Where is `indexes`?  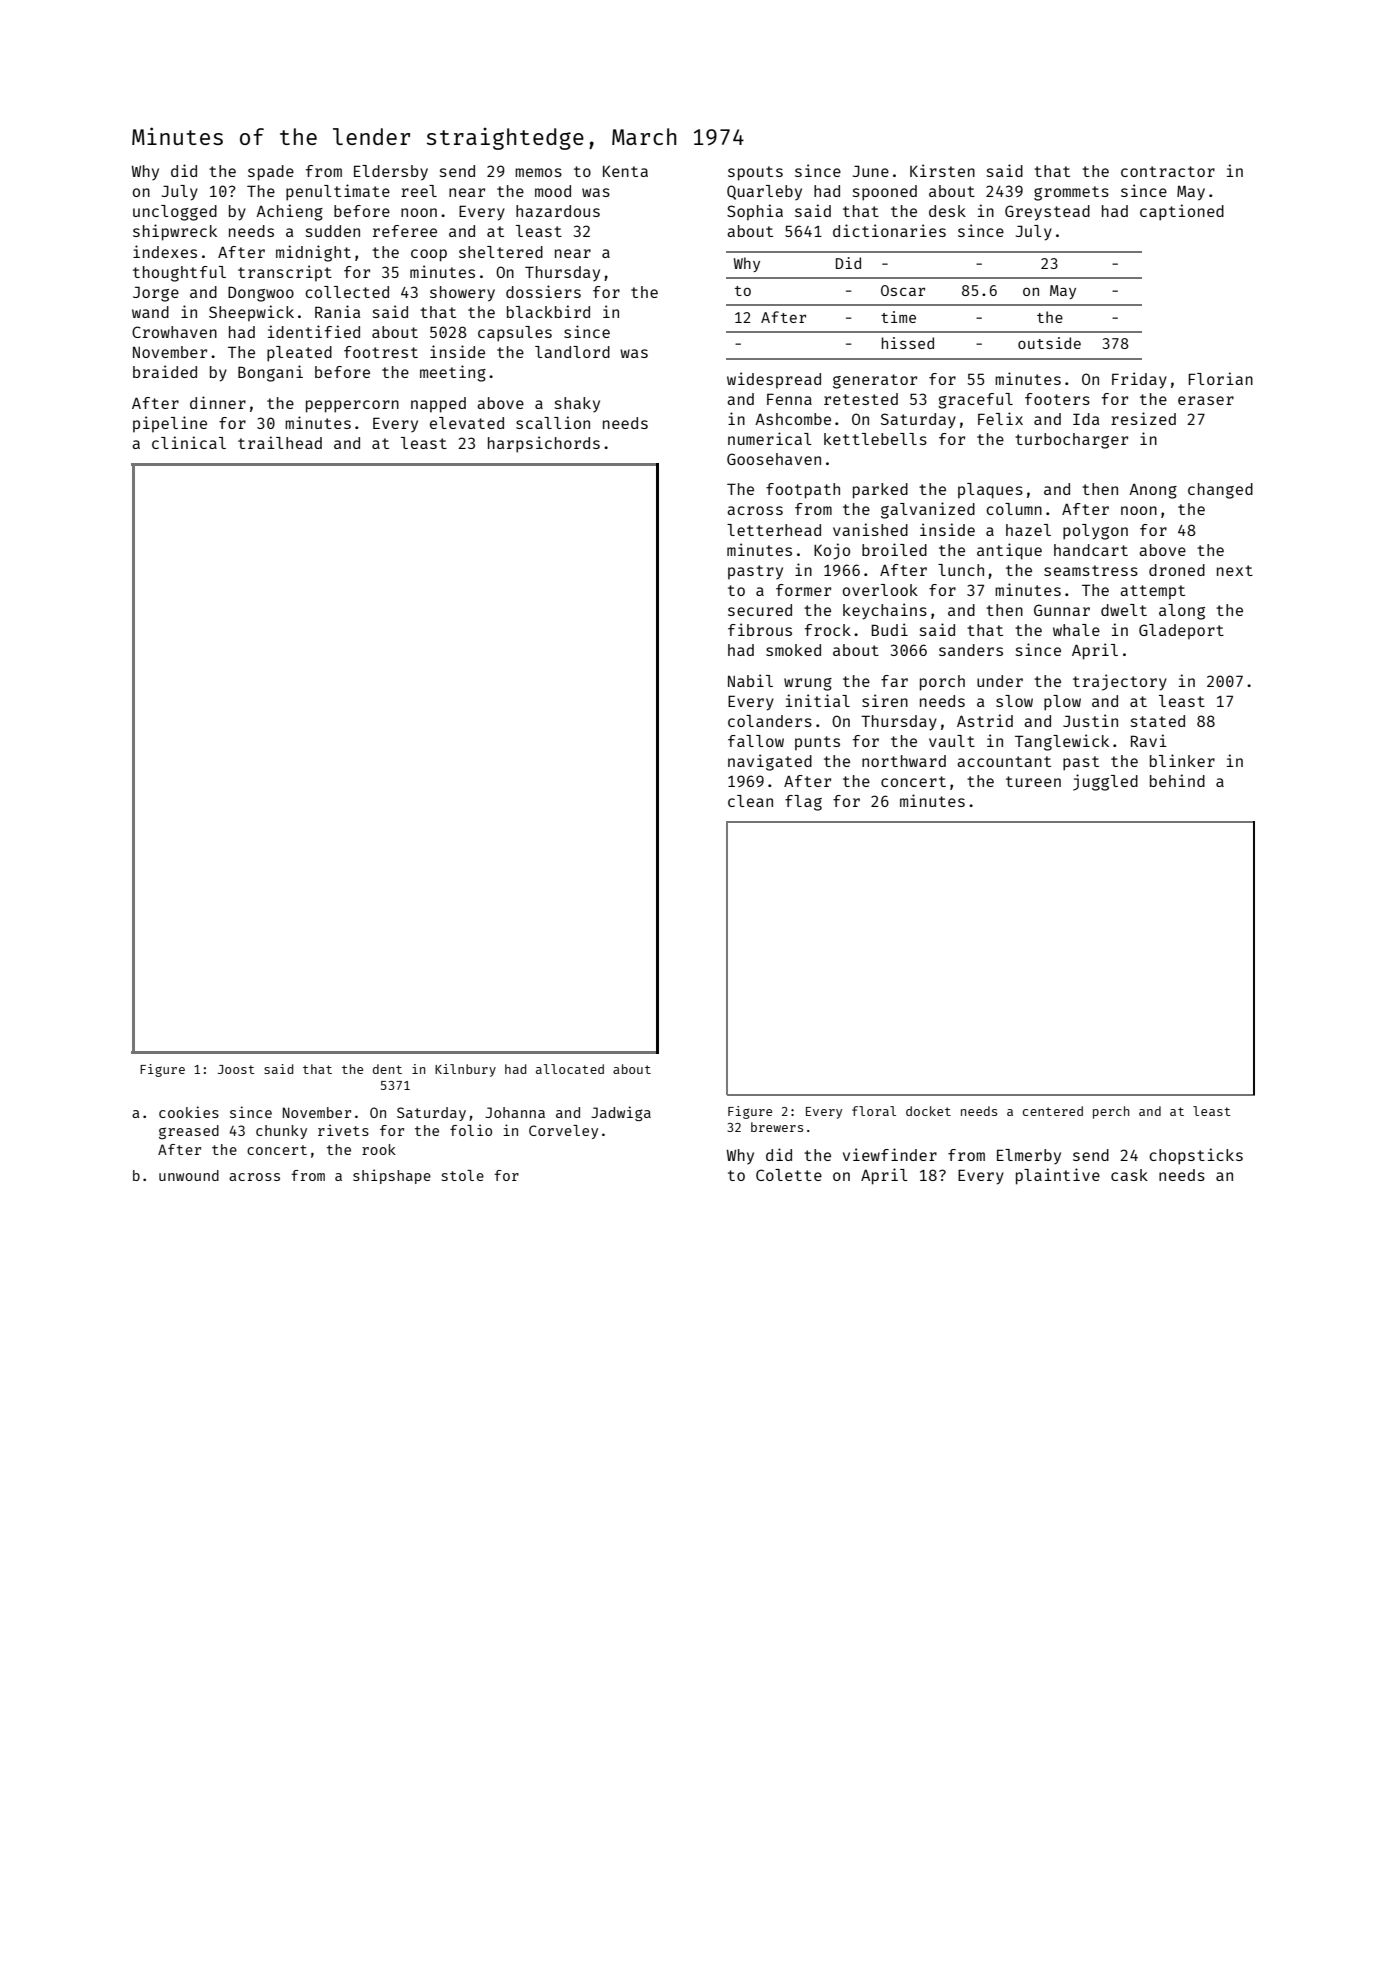
indexes is located at coordinates (165, 251).
